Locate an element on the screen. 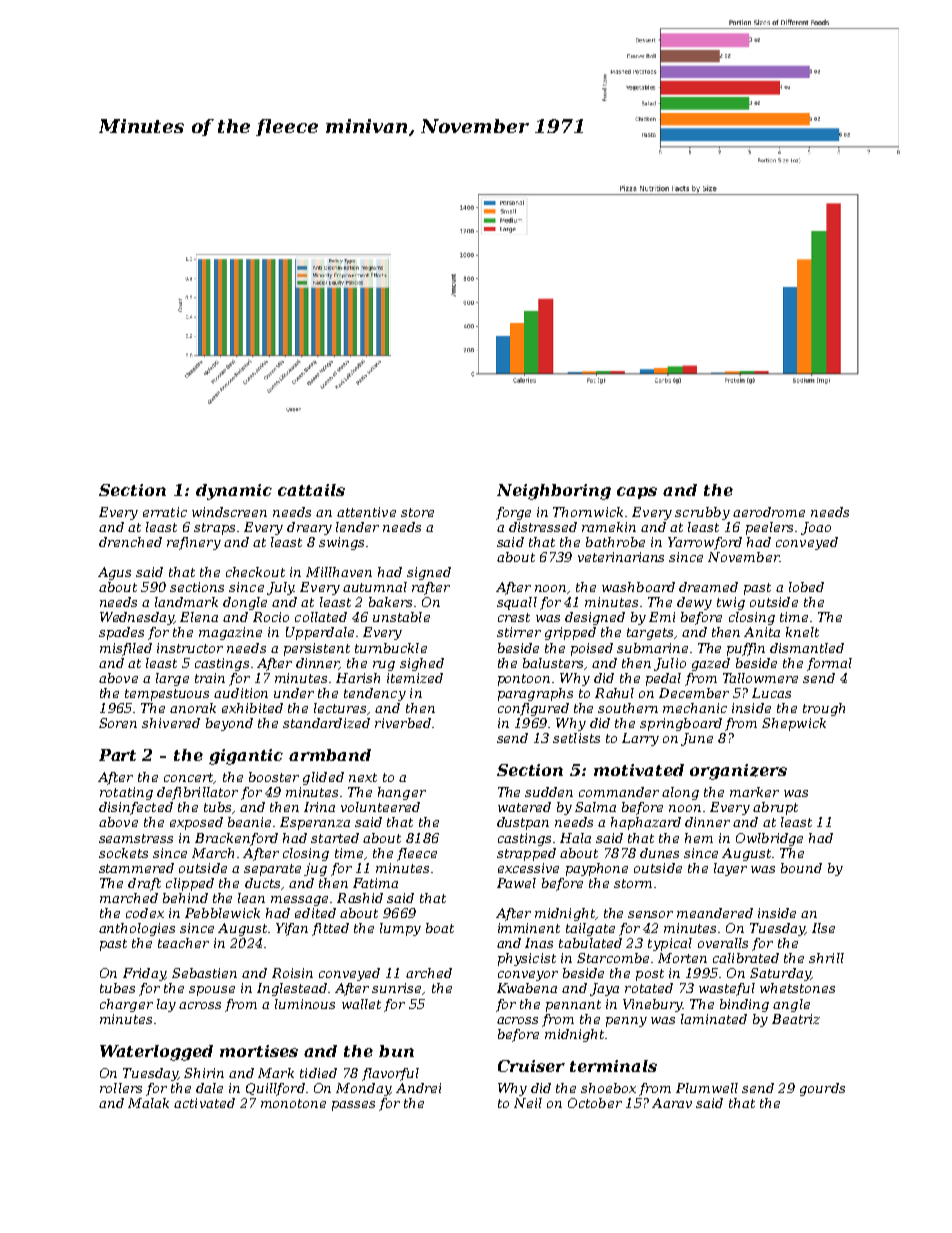 The width and height of the screenshot is (952, 1233). aerodrome is located at coordinates (769, 512).
